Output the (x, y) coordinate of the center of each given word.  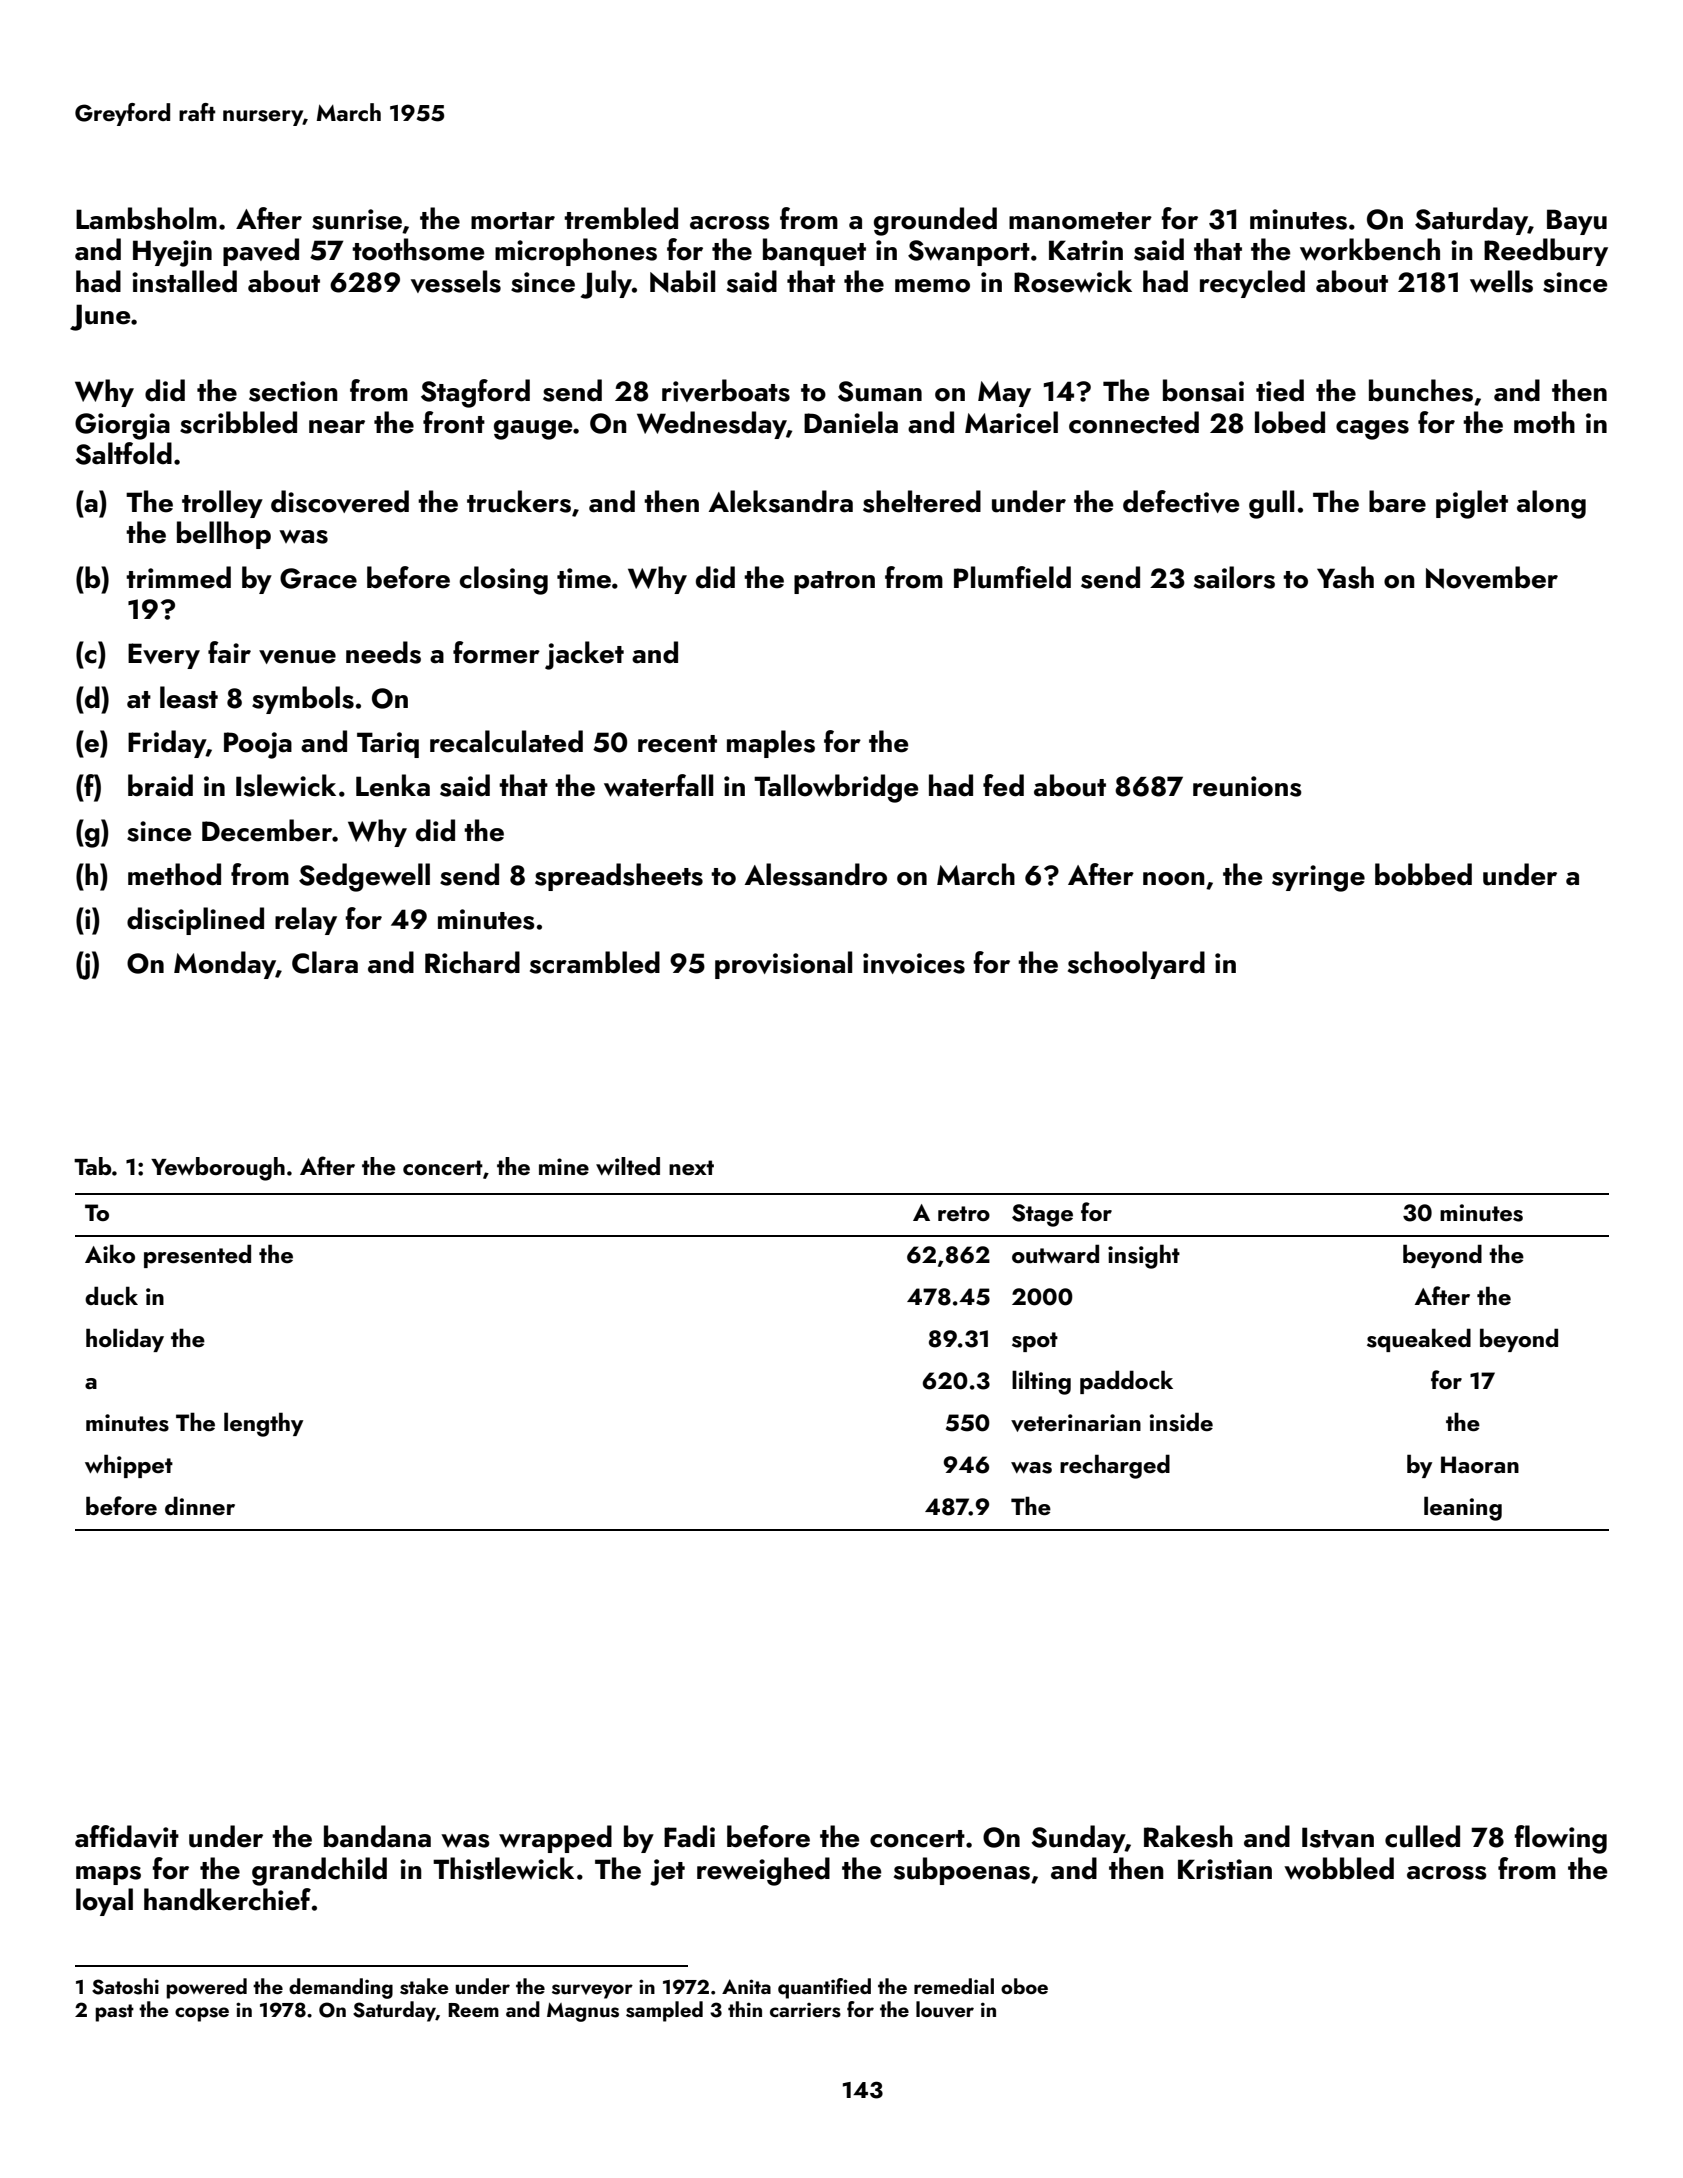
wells (1501, 281)
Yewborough (218, 1169)
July (606, 284)
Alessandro (816, 874)
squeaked (1419, 1340)
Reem (473, 2010)
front (454, 422)
